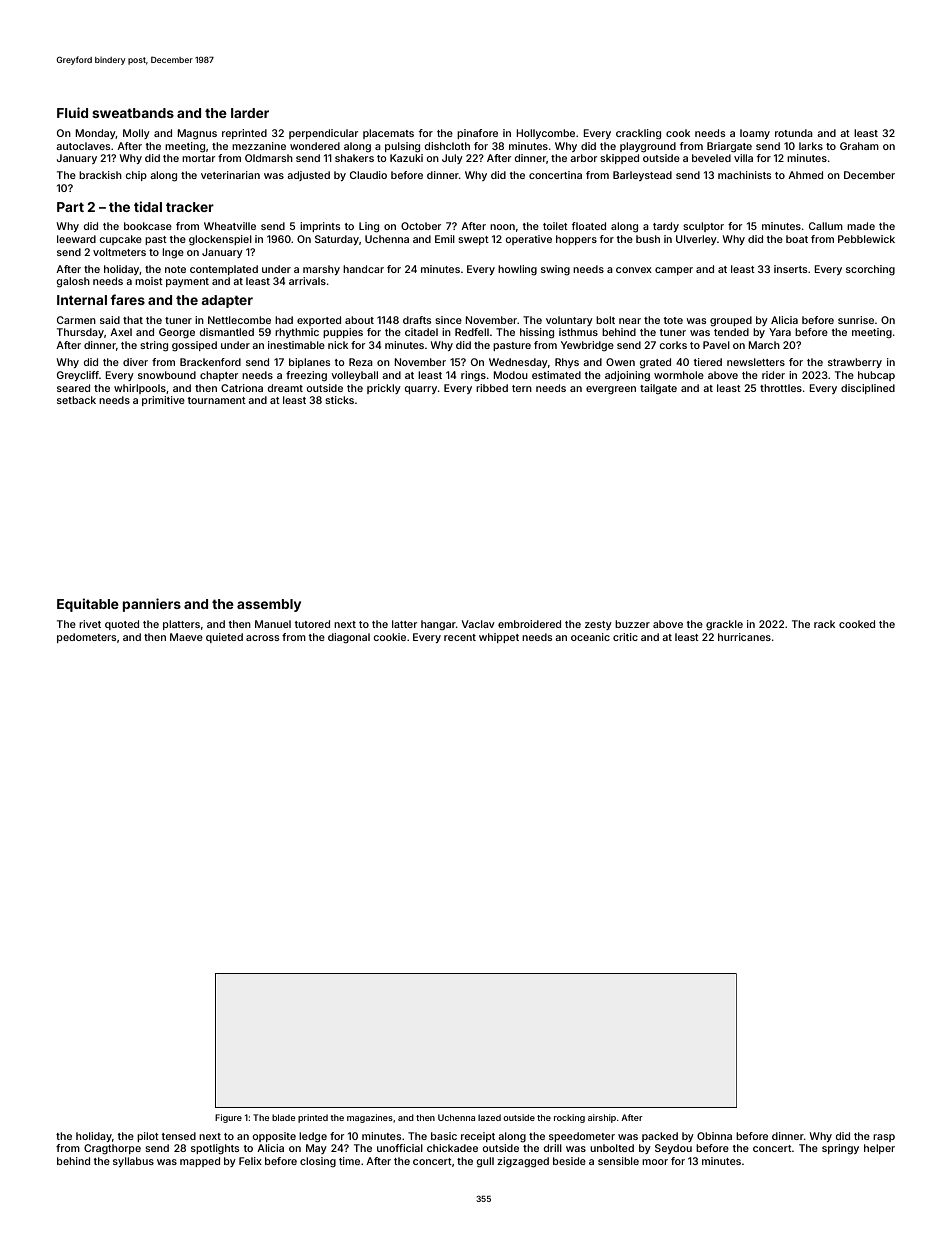 This document has width=952, height=1233. I want to click on lazed, so click(489, 1117).
